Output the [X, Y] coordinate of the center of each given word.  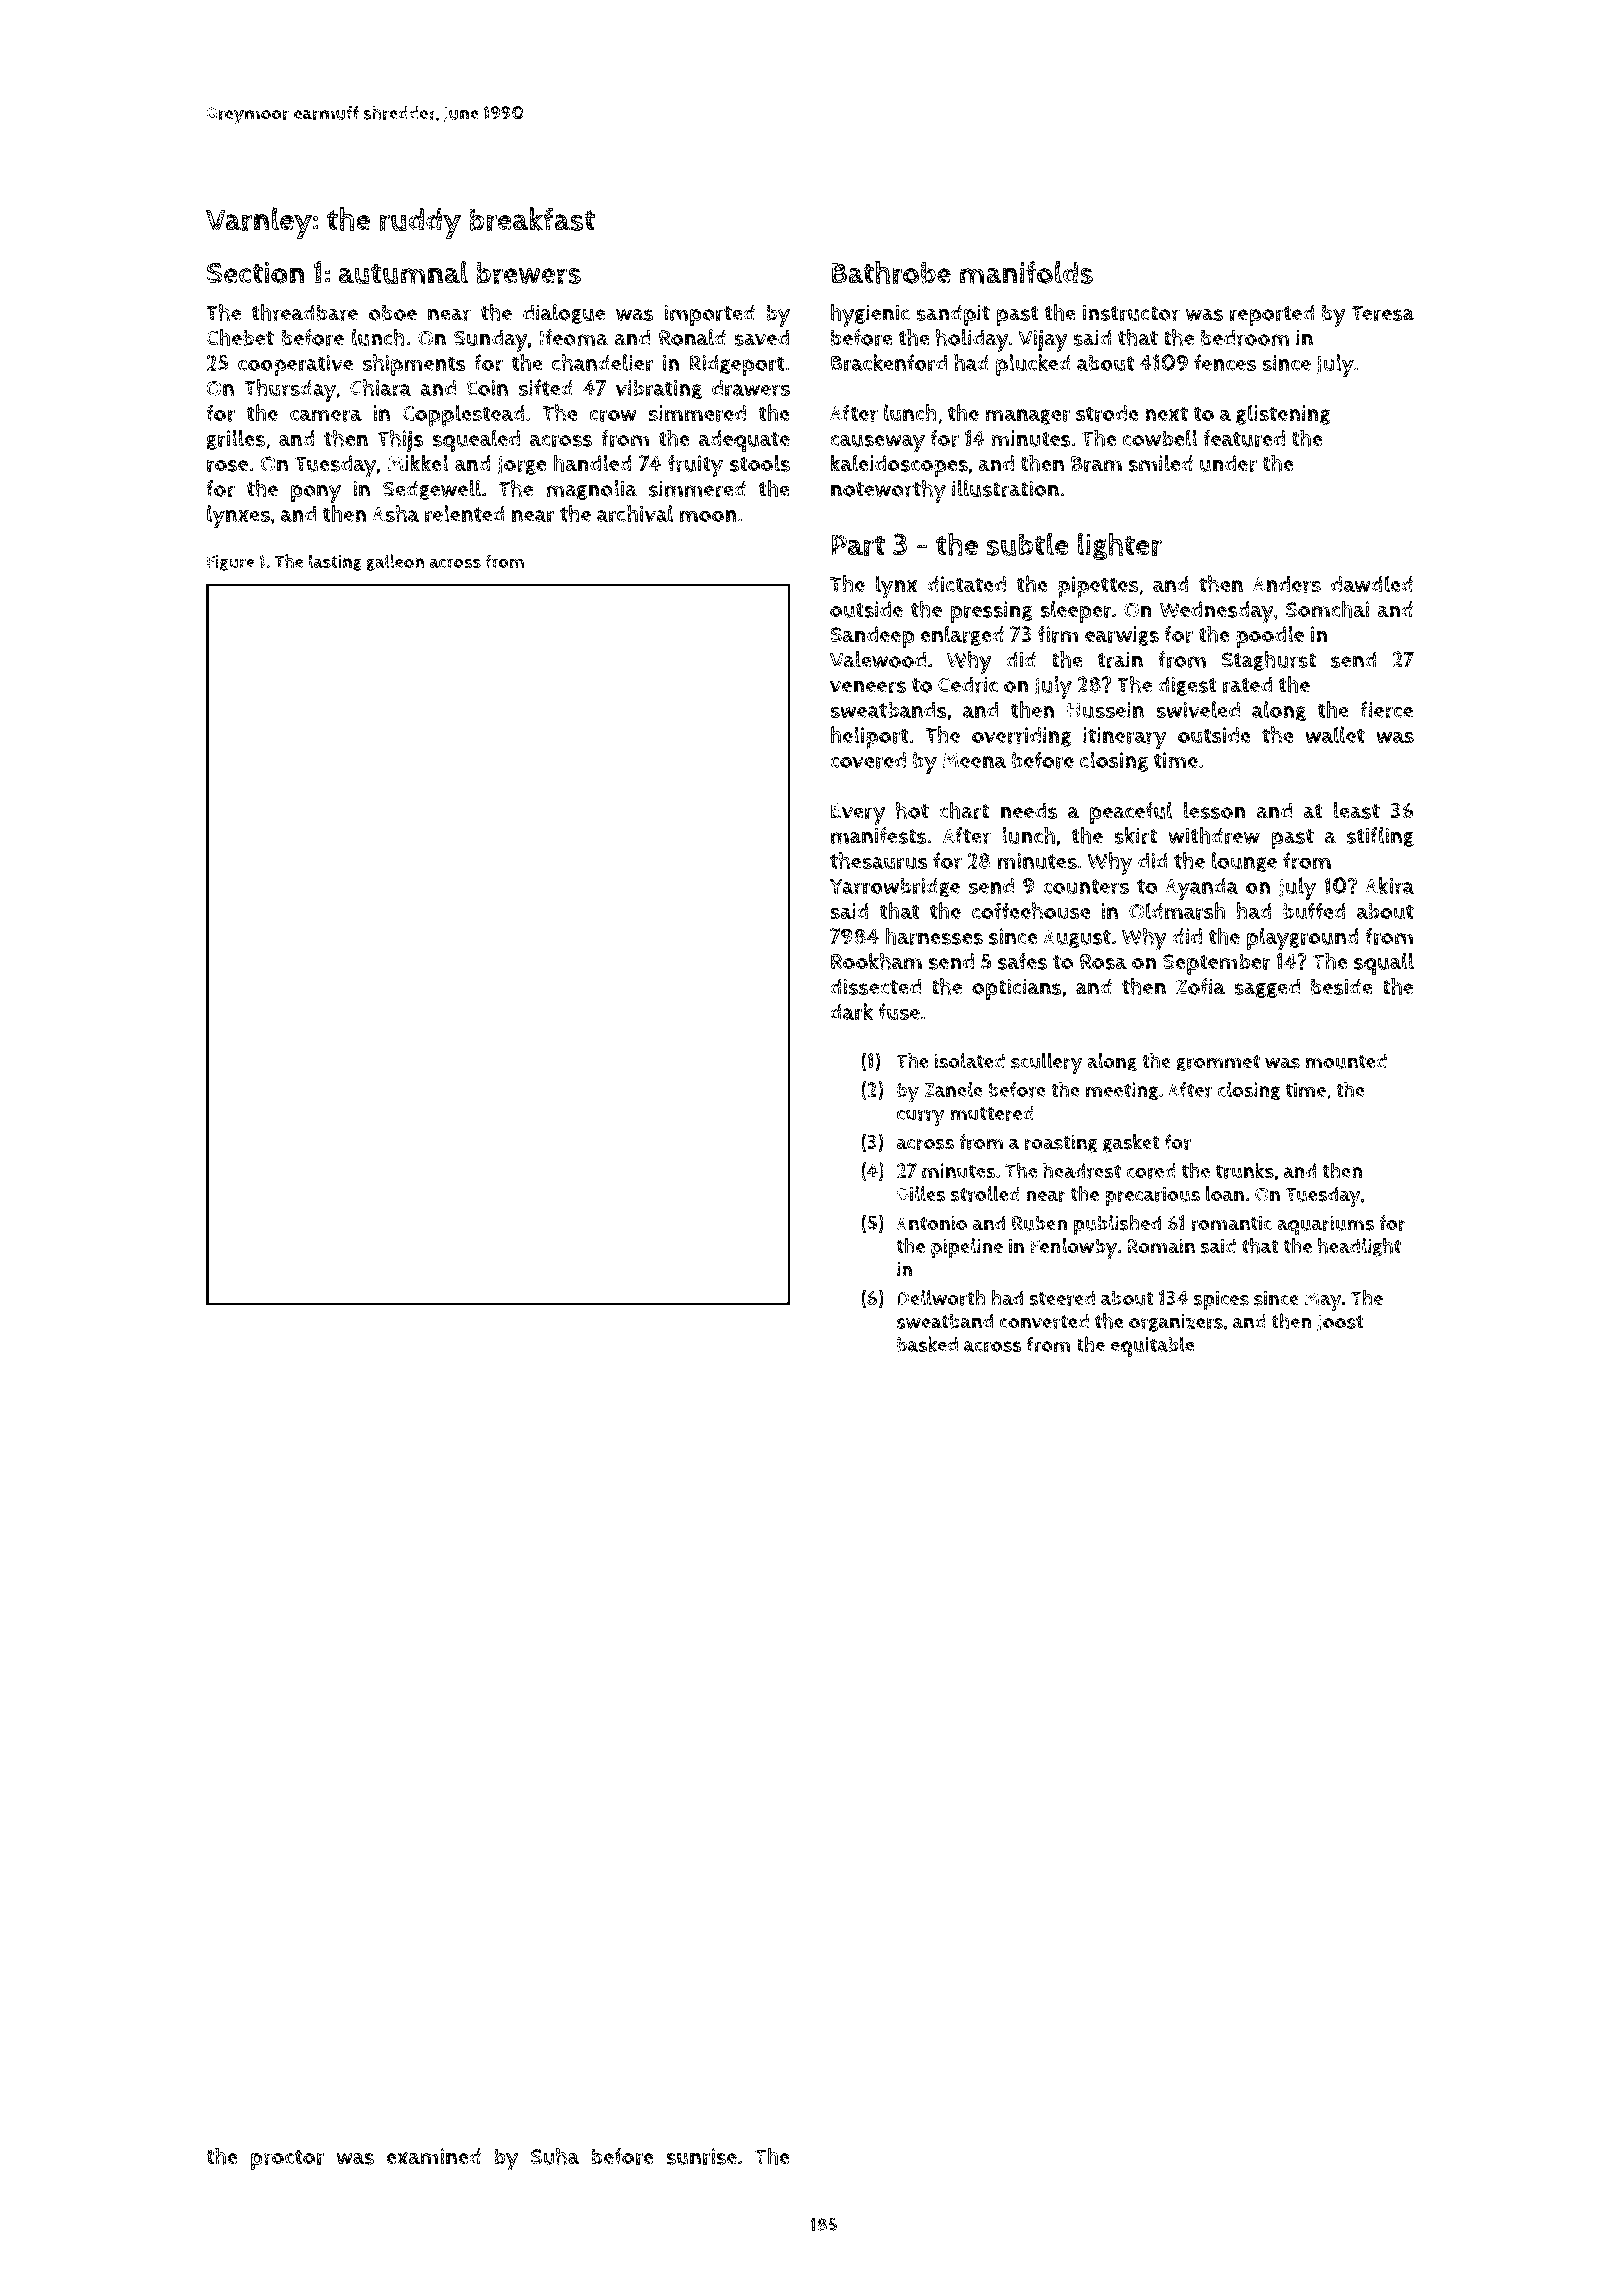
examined [433, 2156]
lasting [335, 562]
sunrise [702, 2156]
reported [1272, 315]
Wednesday [1217, 612]
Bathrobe [891, 273]
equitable [1152, 1346]
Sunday [491, 340]
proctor [287, 2160]
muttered [992, 1113]
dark [851, 1012]
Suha [555, 2156]
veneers [868, 687]
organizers [1176, 1323]
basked [927, 1344]
